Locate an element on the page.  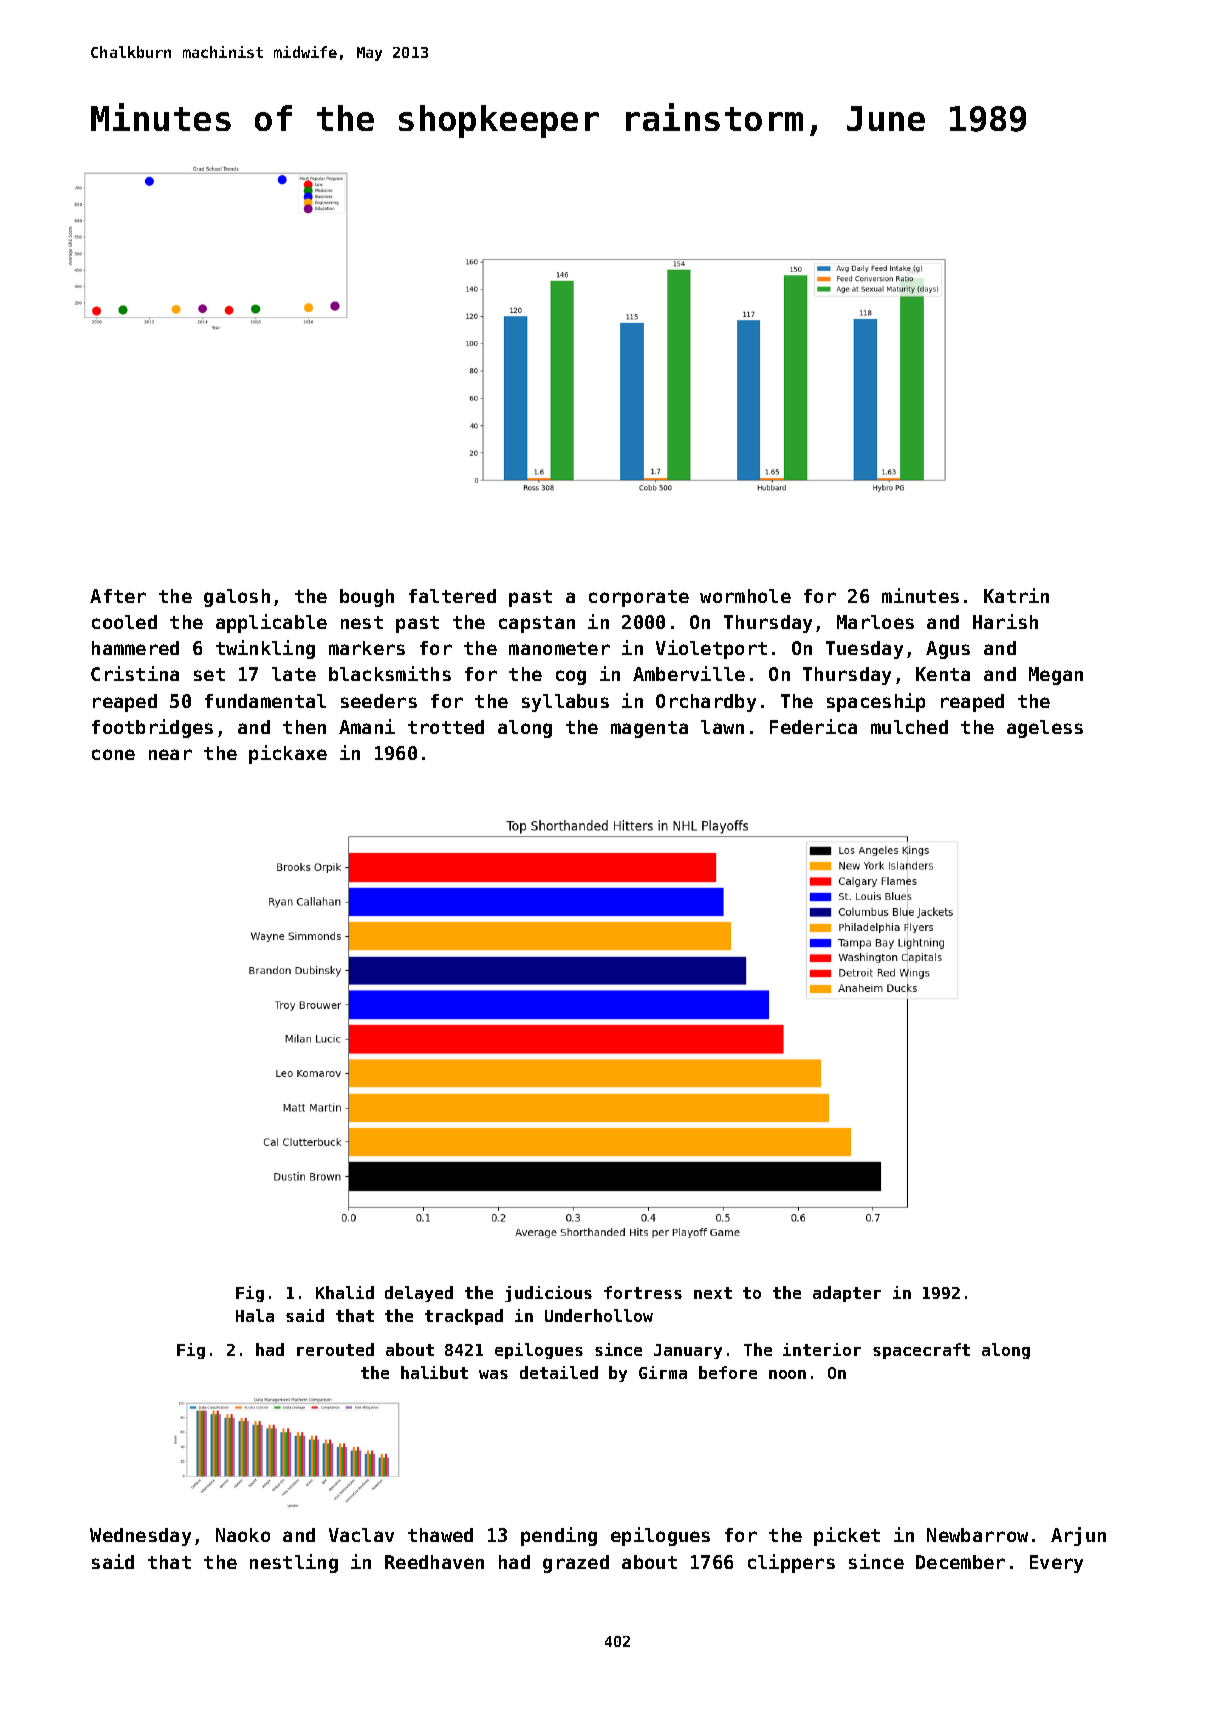
trotted is located at coordinates (446, 727).
